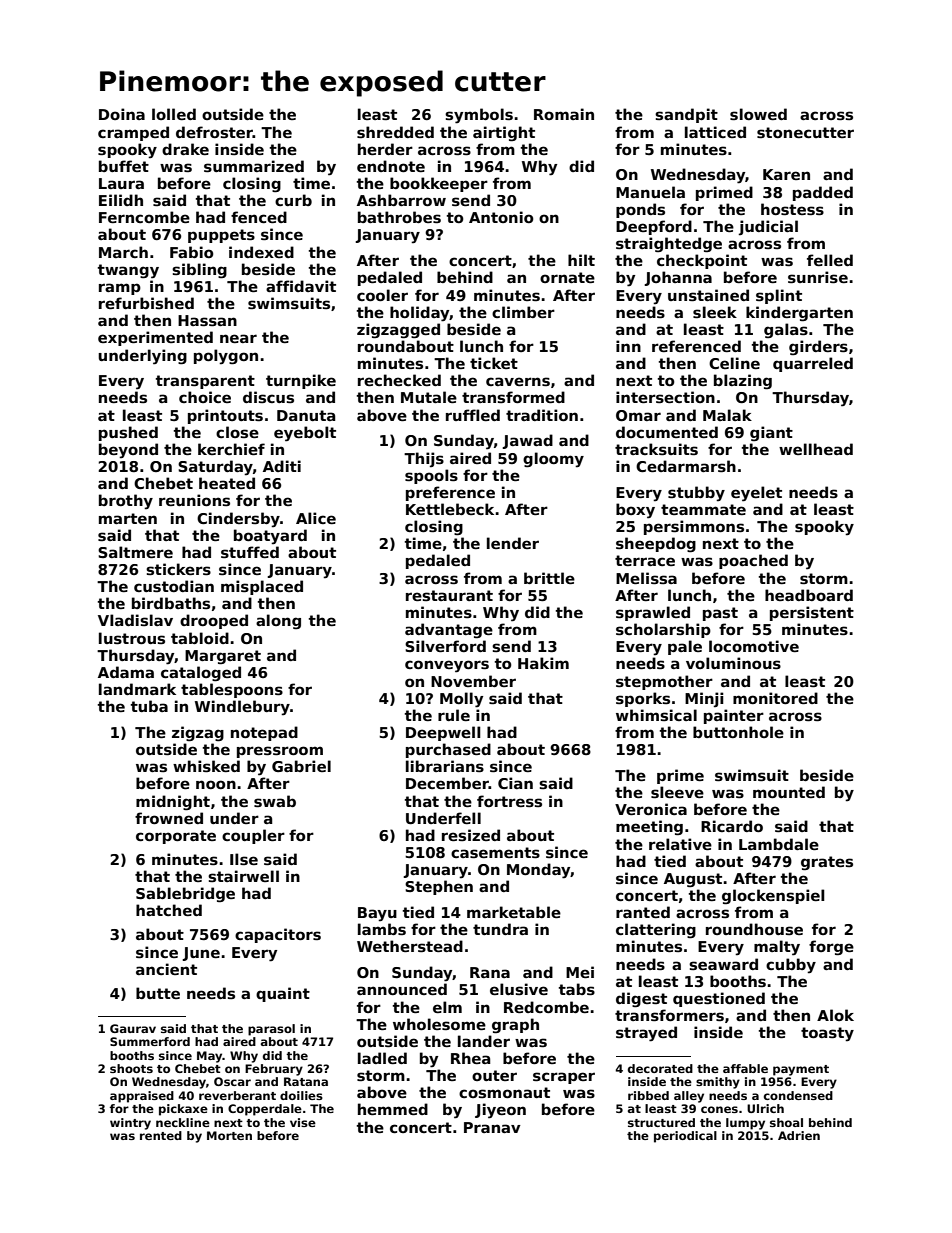 The height and width of the screenshot is (1233, 952). I want to click on stairwell, so click(243, 876).
